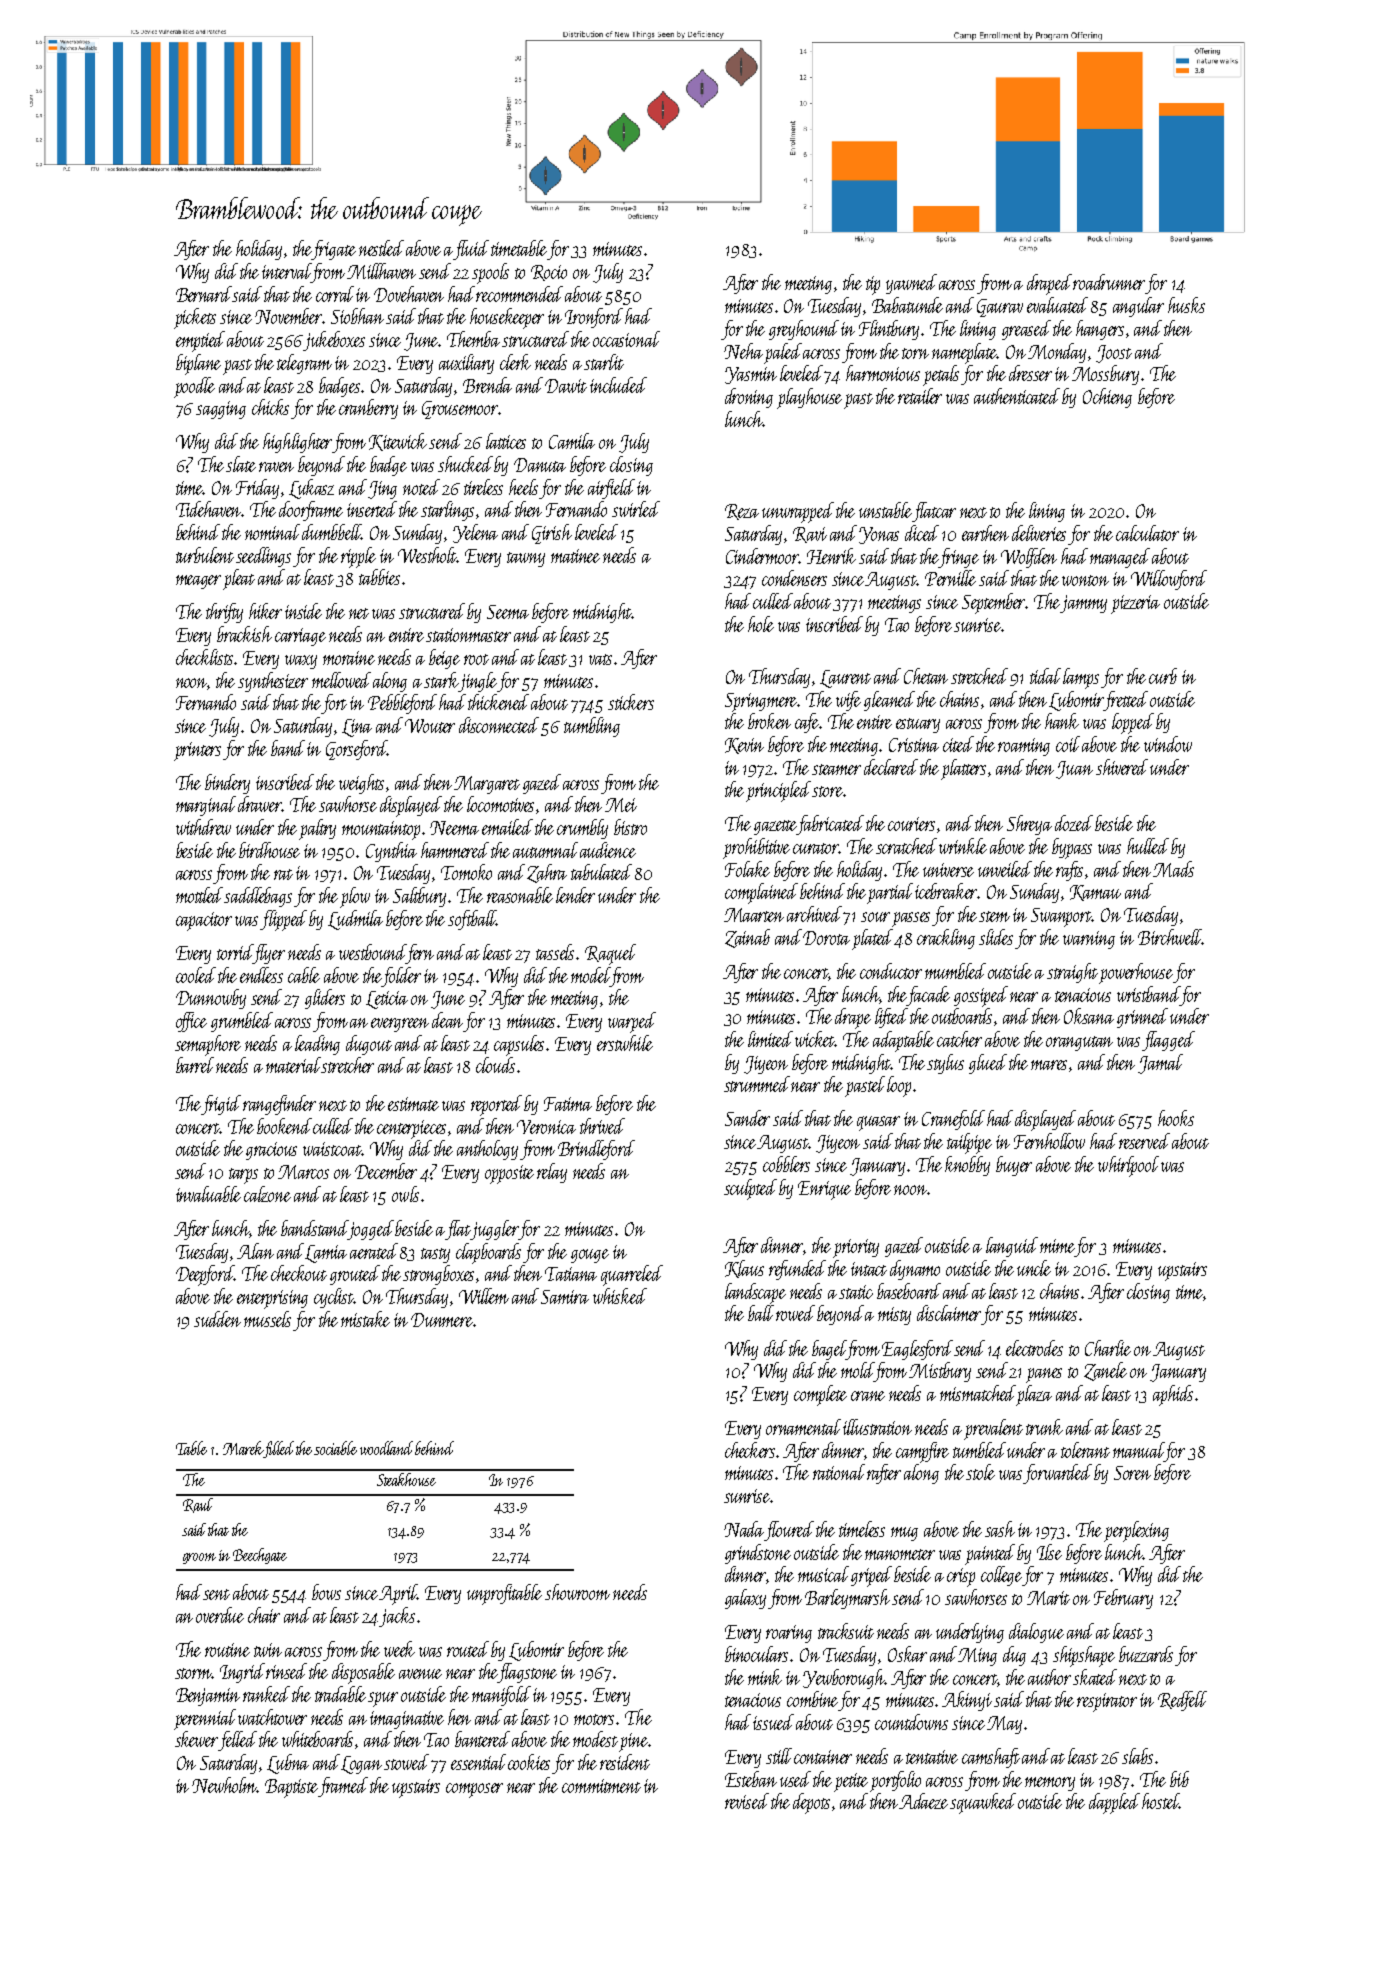 The height and width of the document is (1969, 1386). What do you see at coordinates (334, 250) in the document?
I see `frigate` at bounding box center [334, 250].
